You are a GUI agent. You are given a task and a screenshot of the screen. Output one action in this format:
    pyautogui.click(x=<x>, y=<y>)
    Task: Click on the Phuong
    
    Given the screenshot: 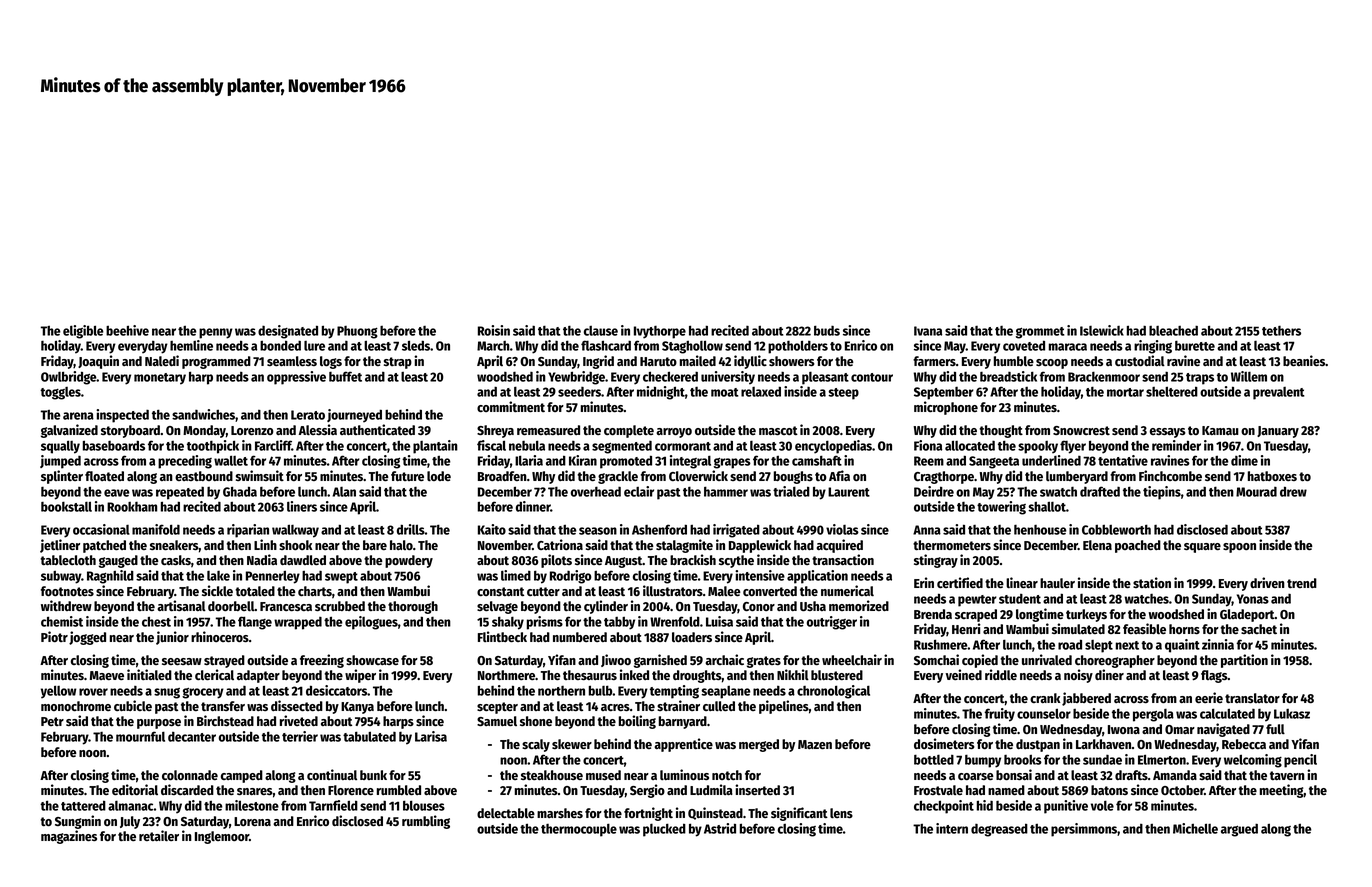 What is the action you would take?
    pyautogui.click(x=357, y=332)
